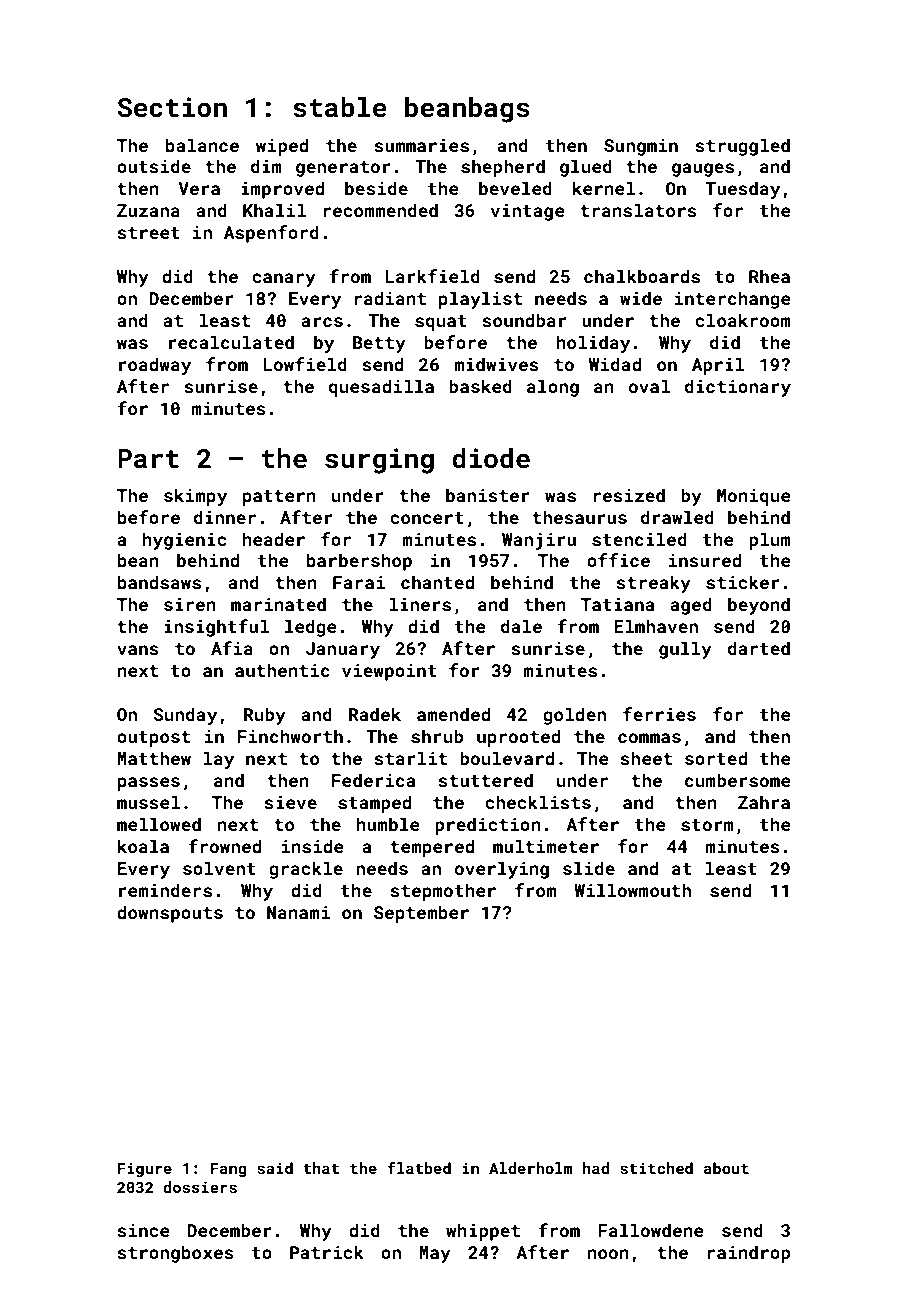 Image resolution: width=908 pixels, height=1316 pixels. I want to click on pattern, so click(279, 498).
